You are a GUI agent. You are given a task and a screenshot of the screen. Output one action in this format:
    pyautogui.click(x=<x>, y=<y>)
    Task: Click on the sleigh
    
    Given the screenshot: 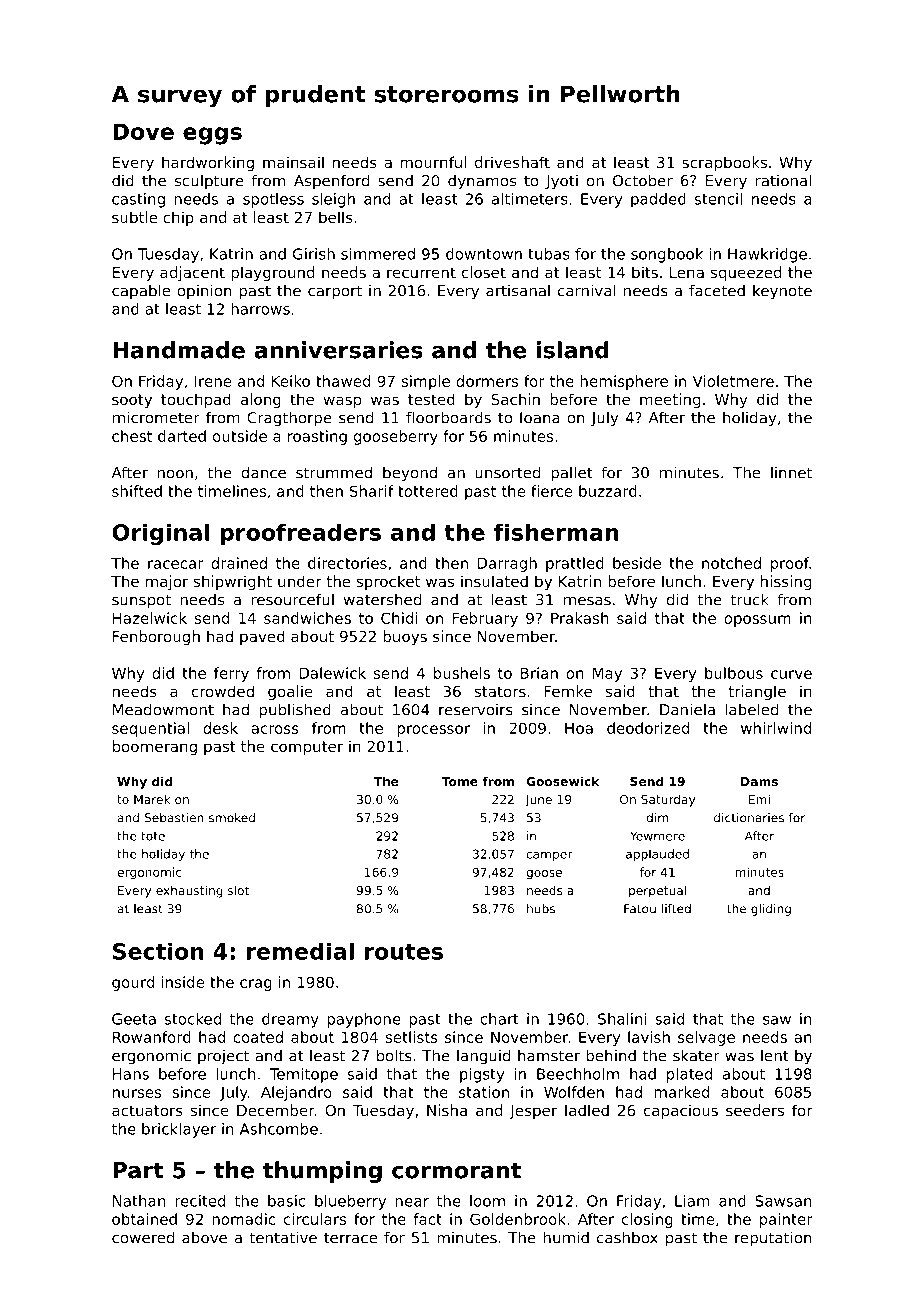 What is the action you would take?
    pyautogui.click(x=333, y=200)
